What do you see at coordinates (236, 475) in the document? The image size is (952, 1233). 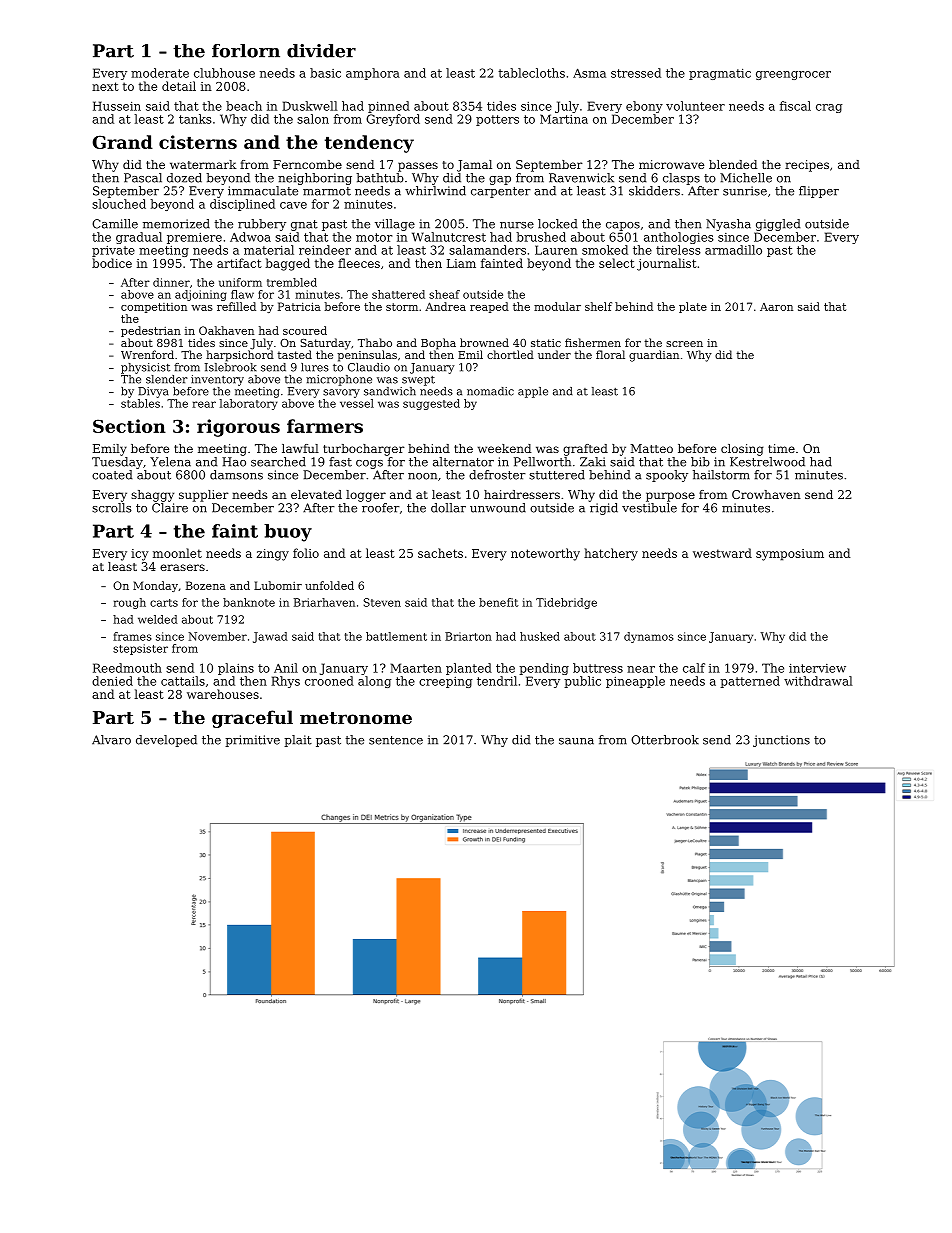 I see `damsons` at bounding box center [236, 475].
